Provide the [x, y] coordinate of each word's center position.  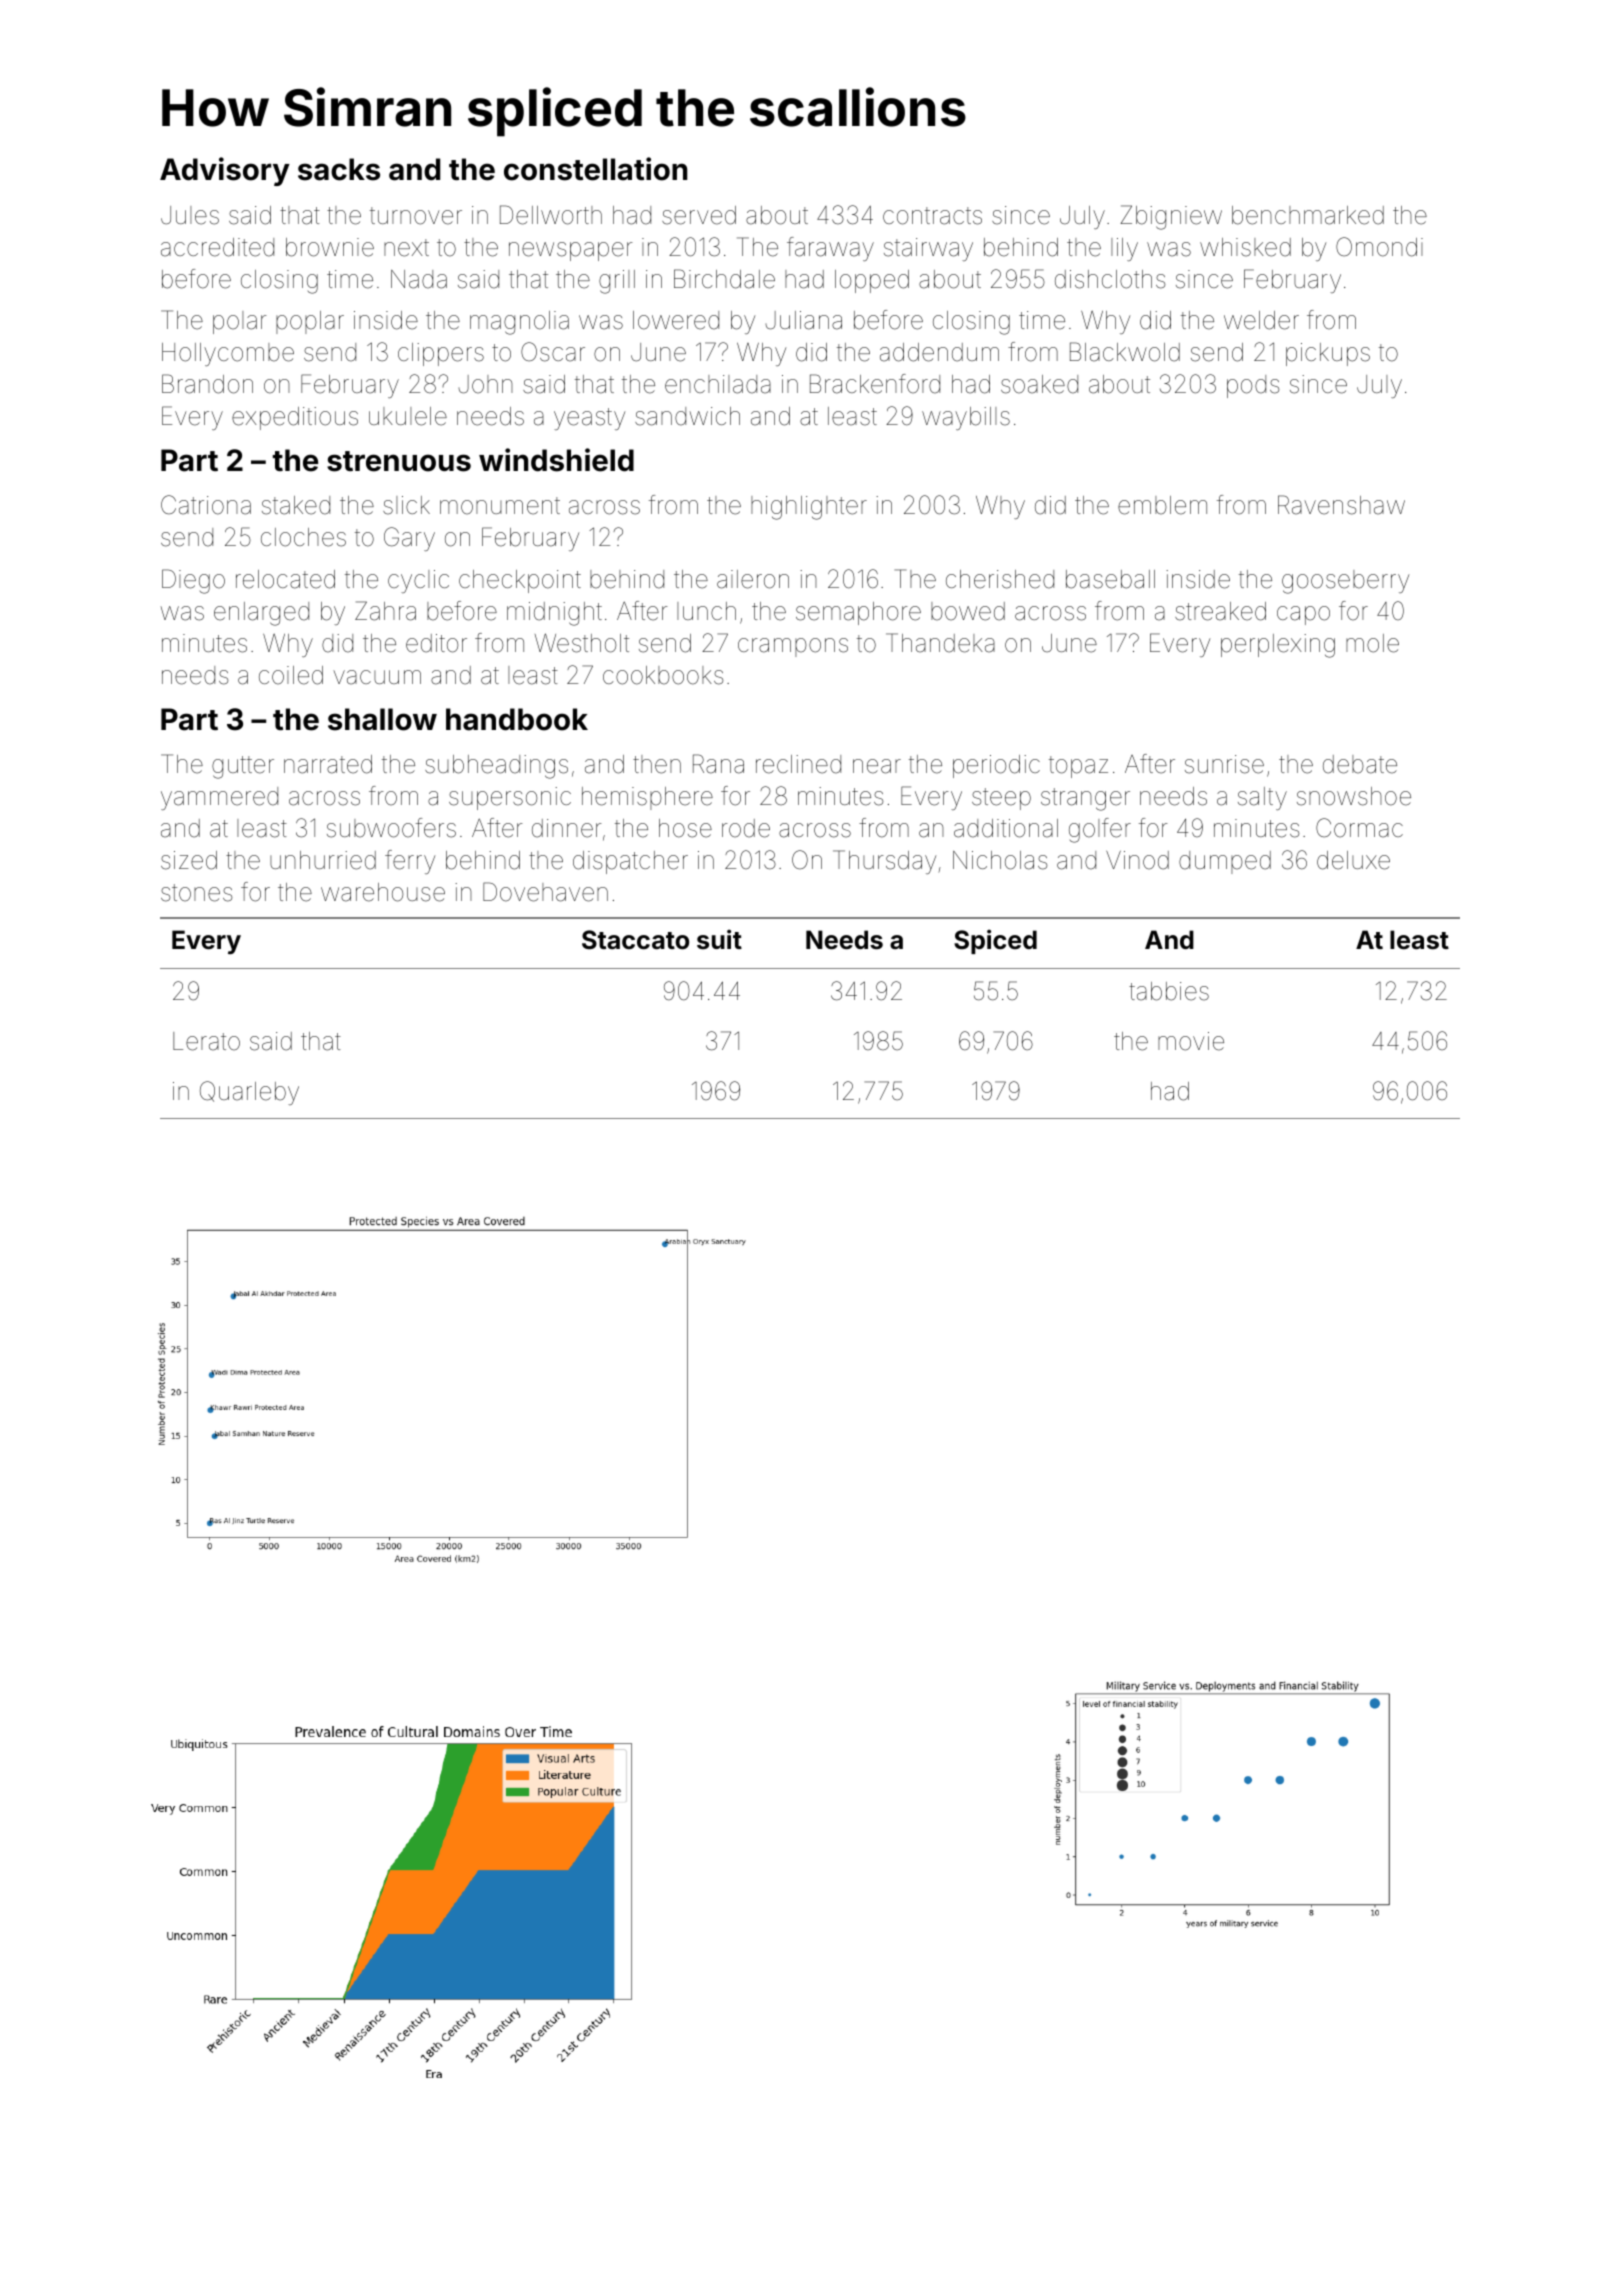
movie [1191, 1041]
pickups [1328, 354]
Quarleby [249, 1093]
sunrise [1224, 764]
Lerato [206, 1041]
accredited [217, 247]
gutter [243, 767]
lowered [676, 320]
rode [746, 828]
